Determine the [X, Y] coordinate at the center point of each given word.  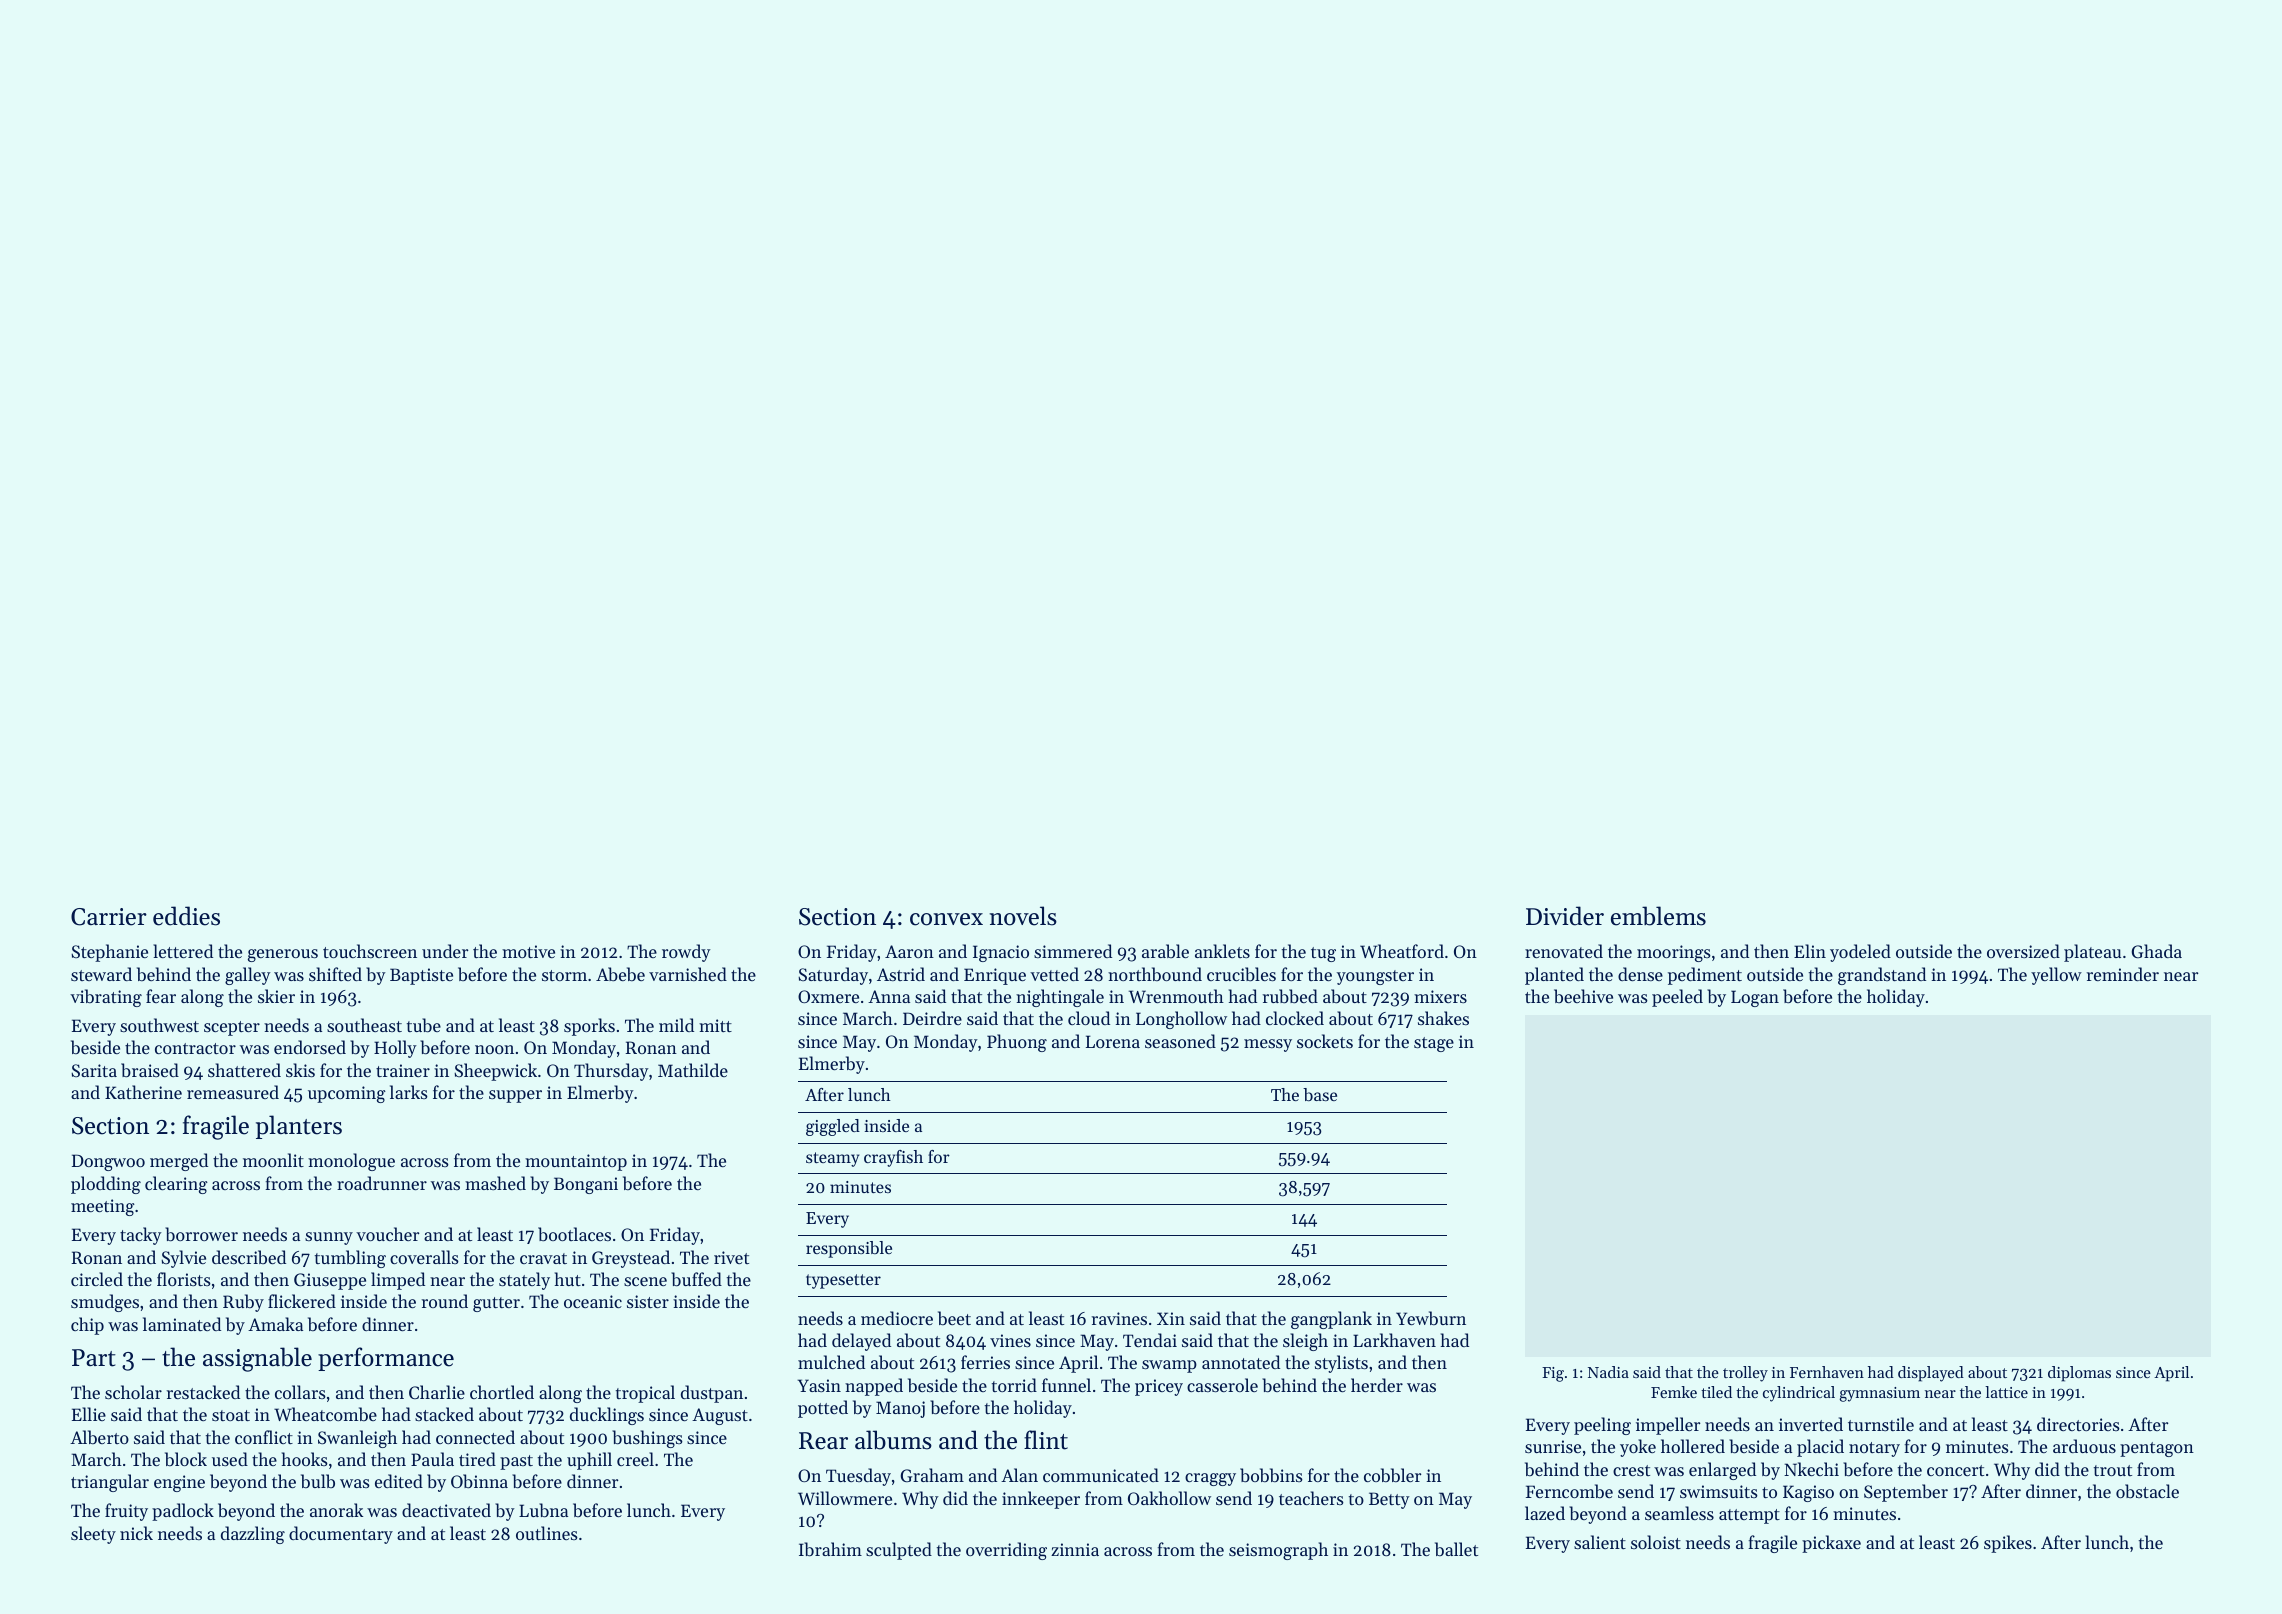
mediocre [897, 1318]
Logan [1755, 998]
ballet [1456, 1549]
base [1320, 1094]
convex [946, 919]
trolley [1745, 1374]
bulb [318, 1481]
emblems [1658, 916]
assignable [257, 1359]
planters [299, 1127]
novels [1023, 916]
